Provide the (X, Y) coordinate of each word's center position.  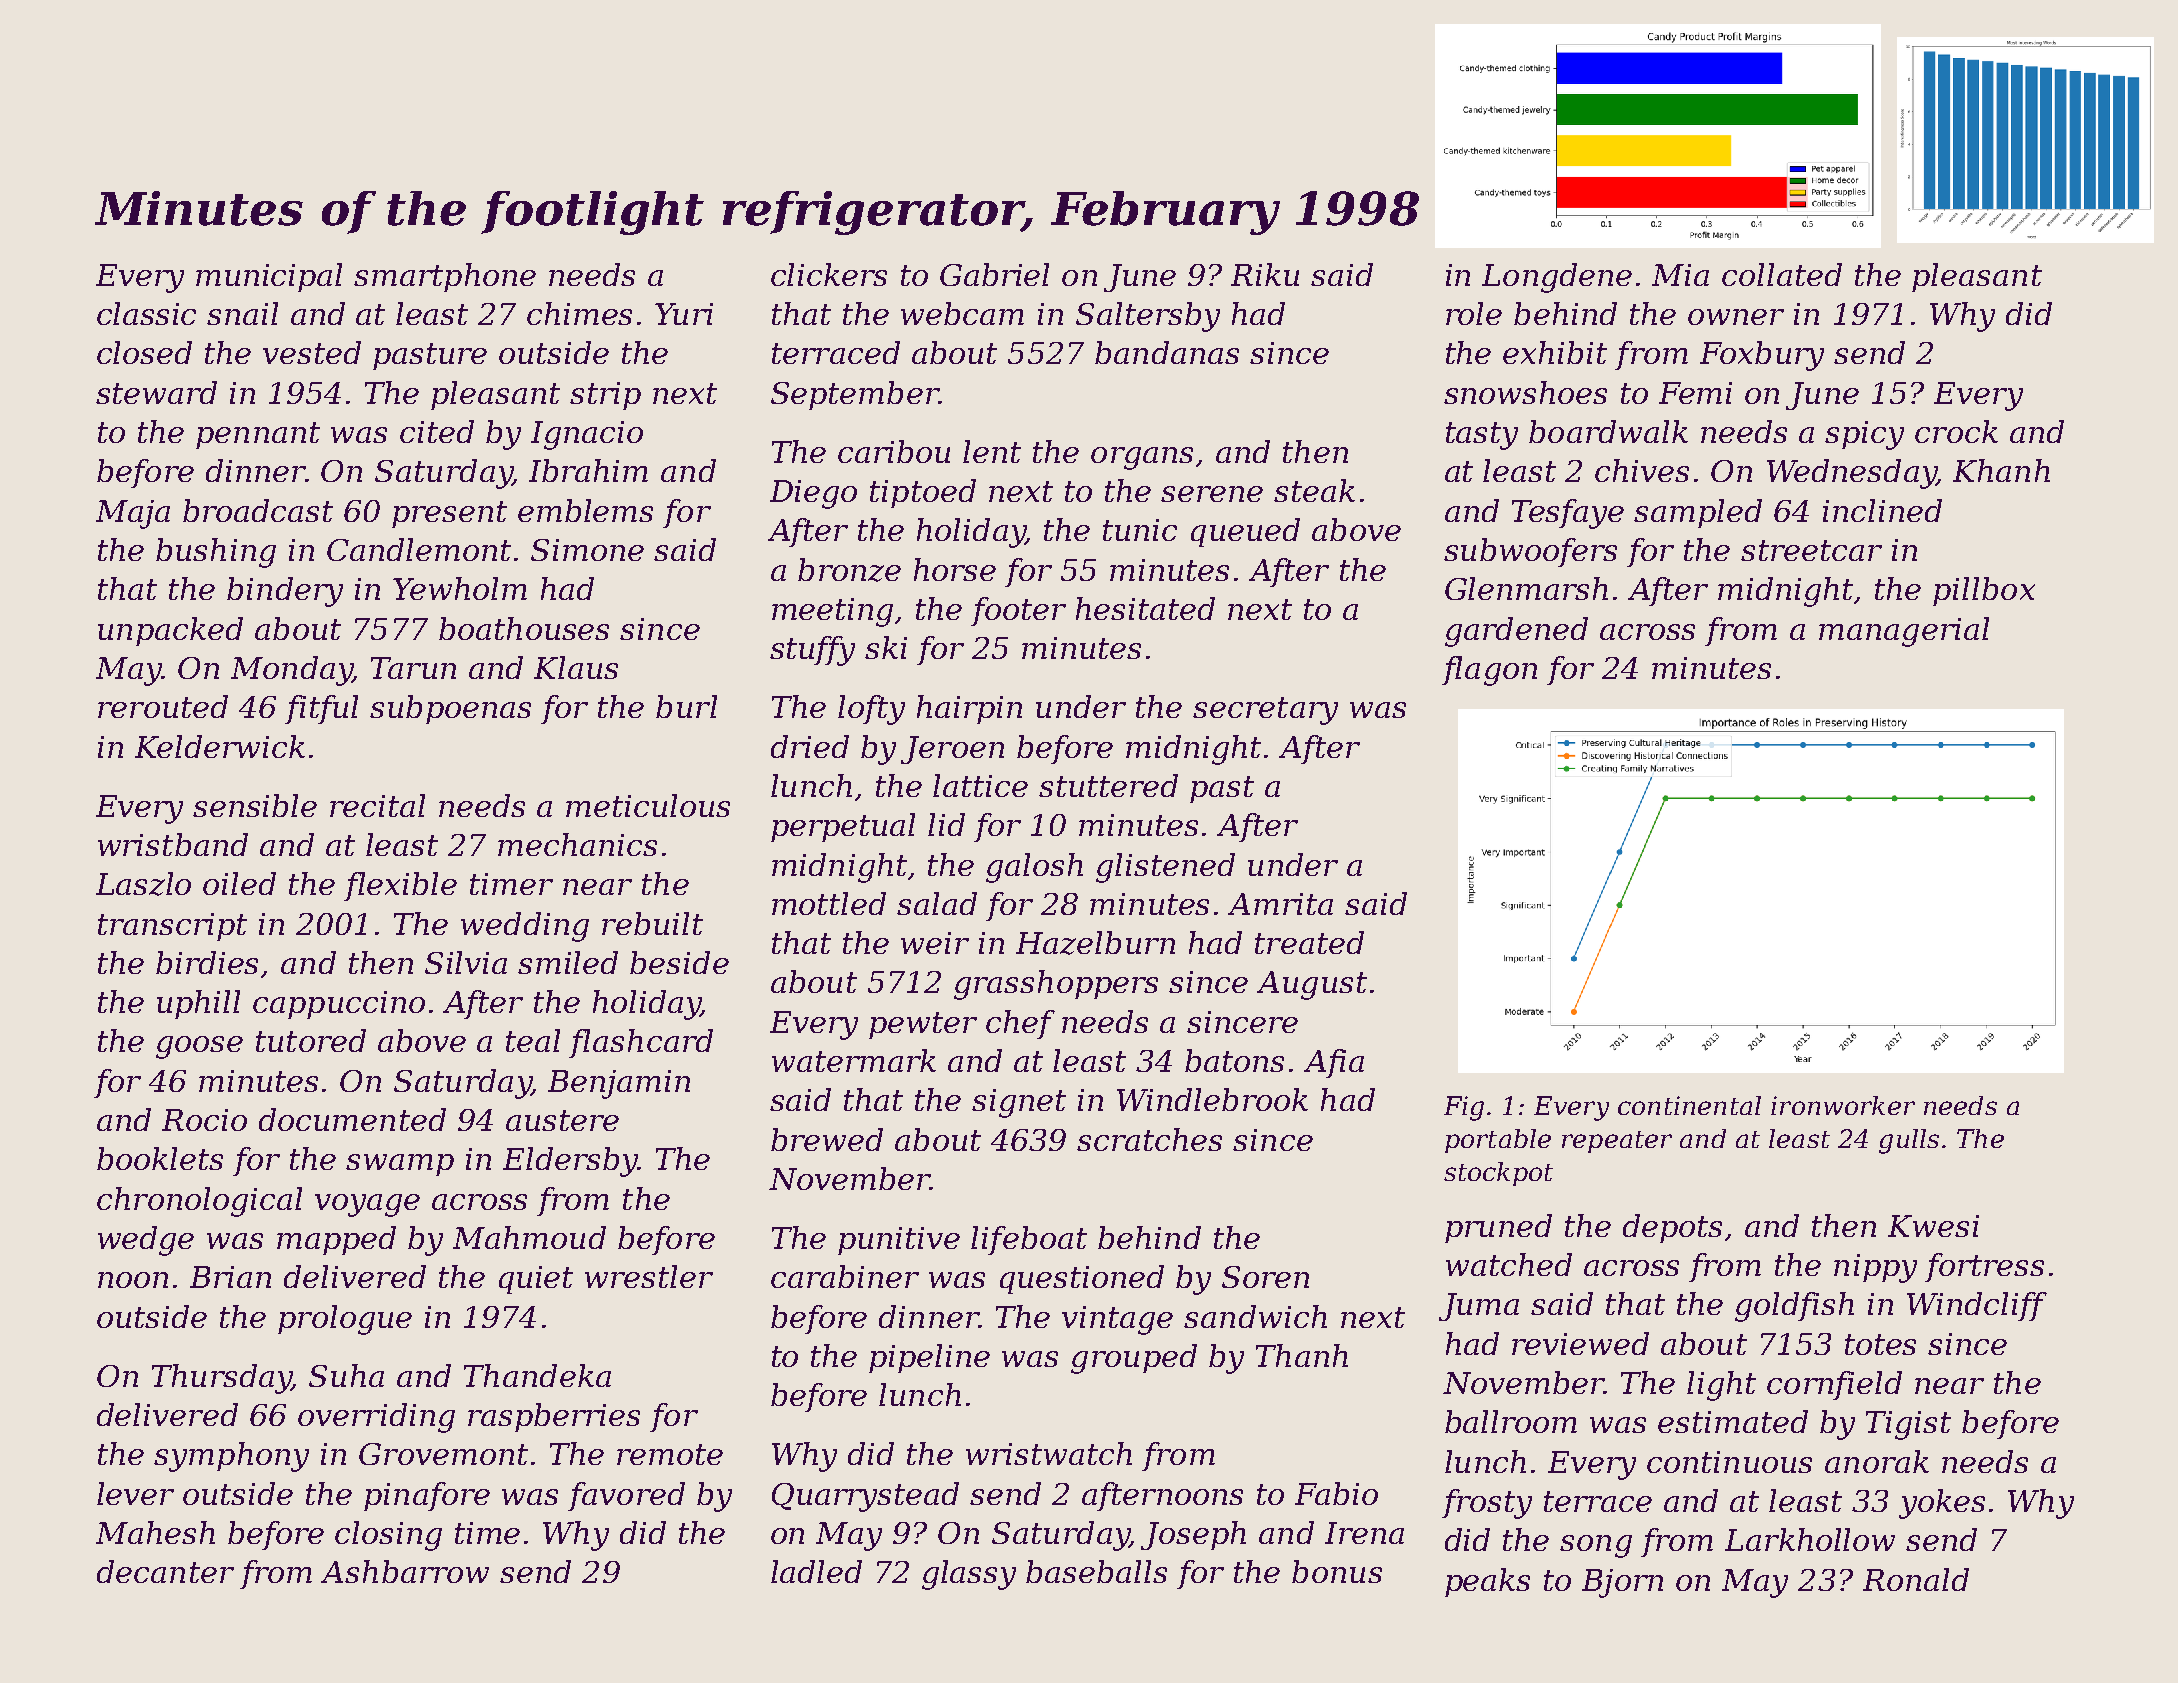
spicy (1864, 435)
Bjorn (1622, 1583)
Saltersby (1148, 317)
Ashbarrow (405, 1571)
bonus (1337, 1571)
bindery (285, 592)
